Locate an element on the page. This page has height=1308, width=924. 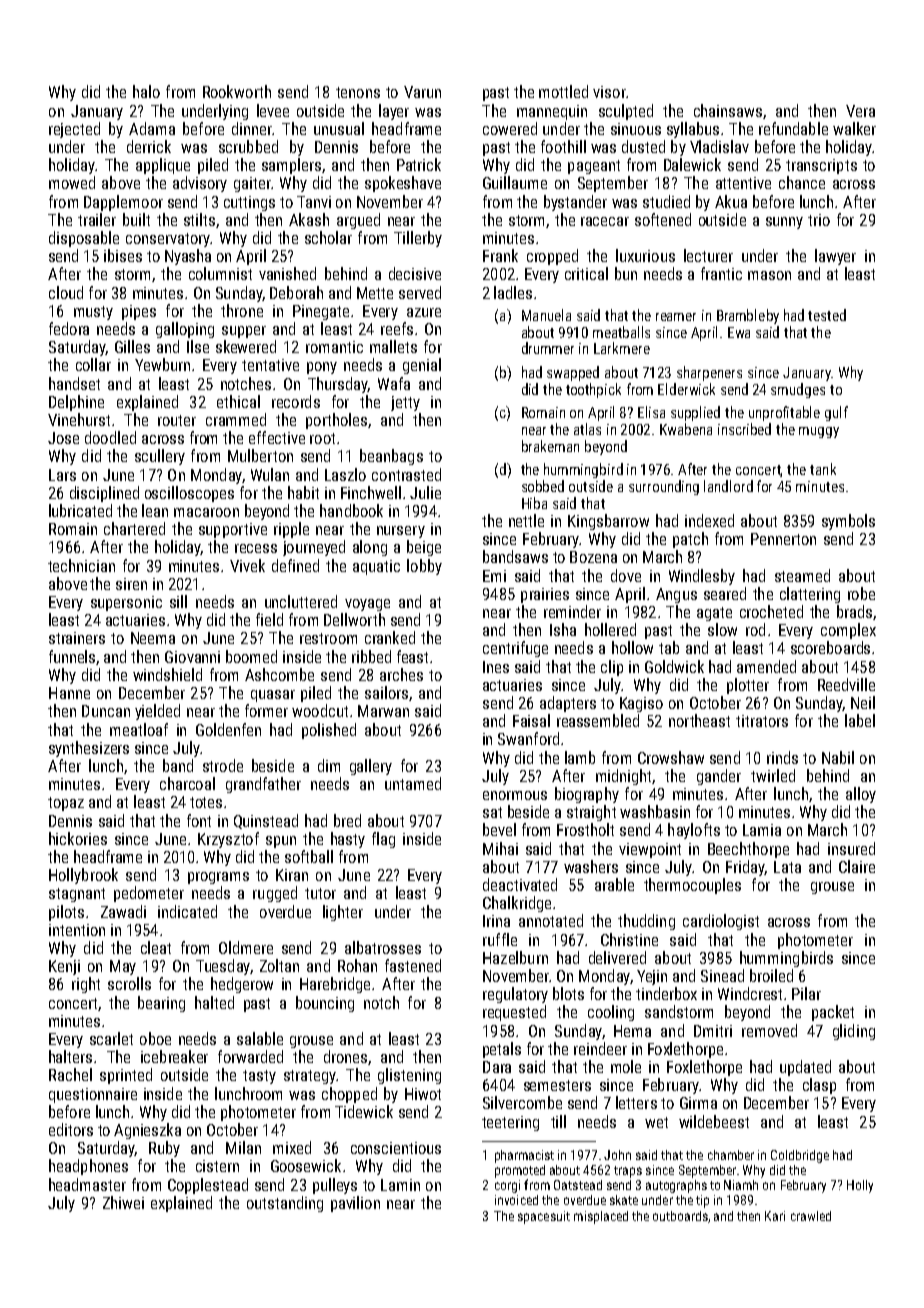
Mulberton is located at coordinates (260, 455).
